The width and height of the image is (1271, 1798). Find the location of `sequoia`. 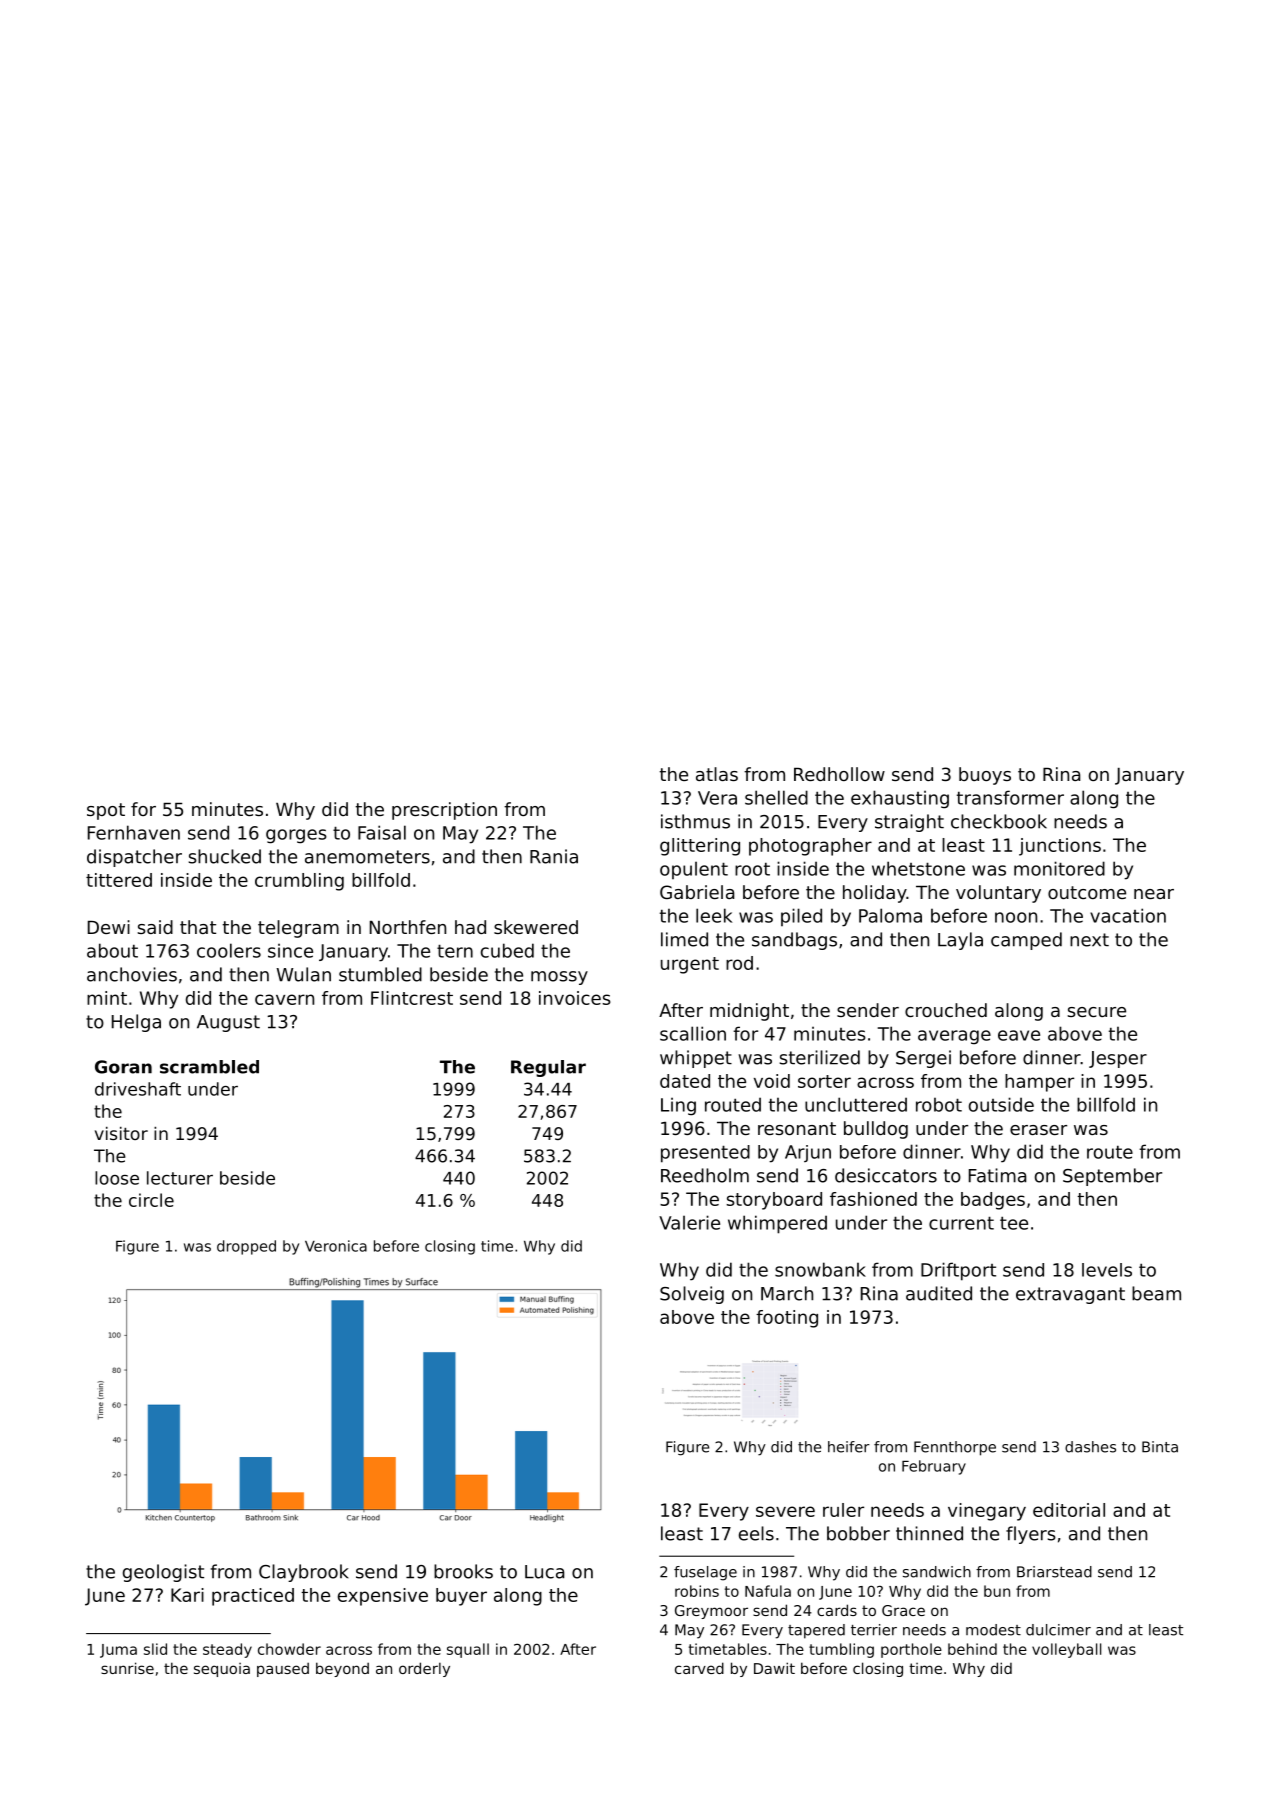

sequoia is located at coordinates (222, 1670).
